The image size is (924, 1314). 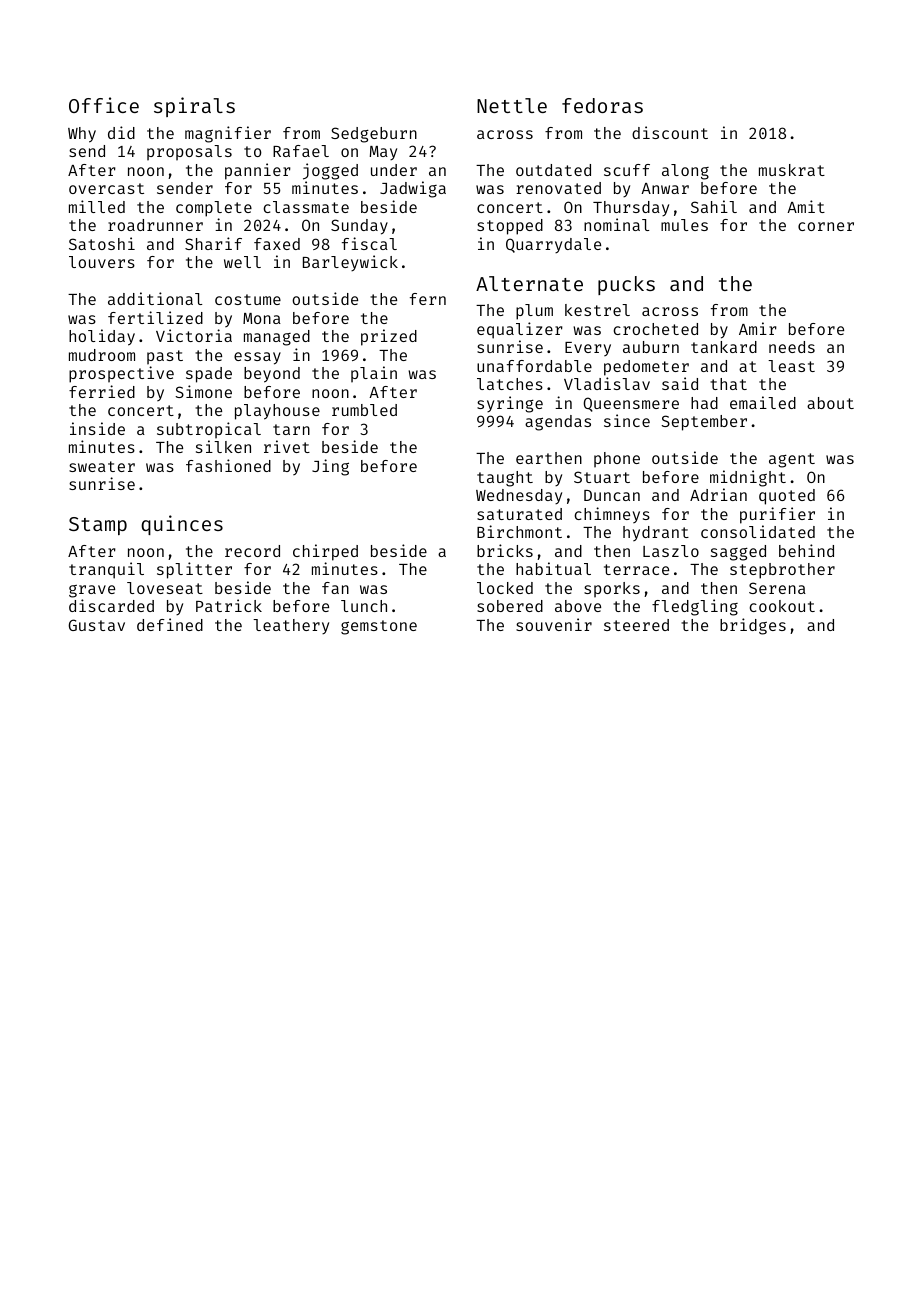 I want to click on spirals, so click(x=194, y=107).
